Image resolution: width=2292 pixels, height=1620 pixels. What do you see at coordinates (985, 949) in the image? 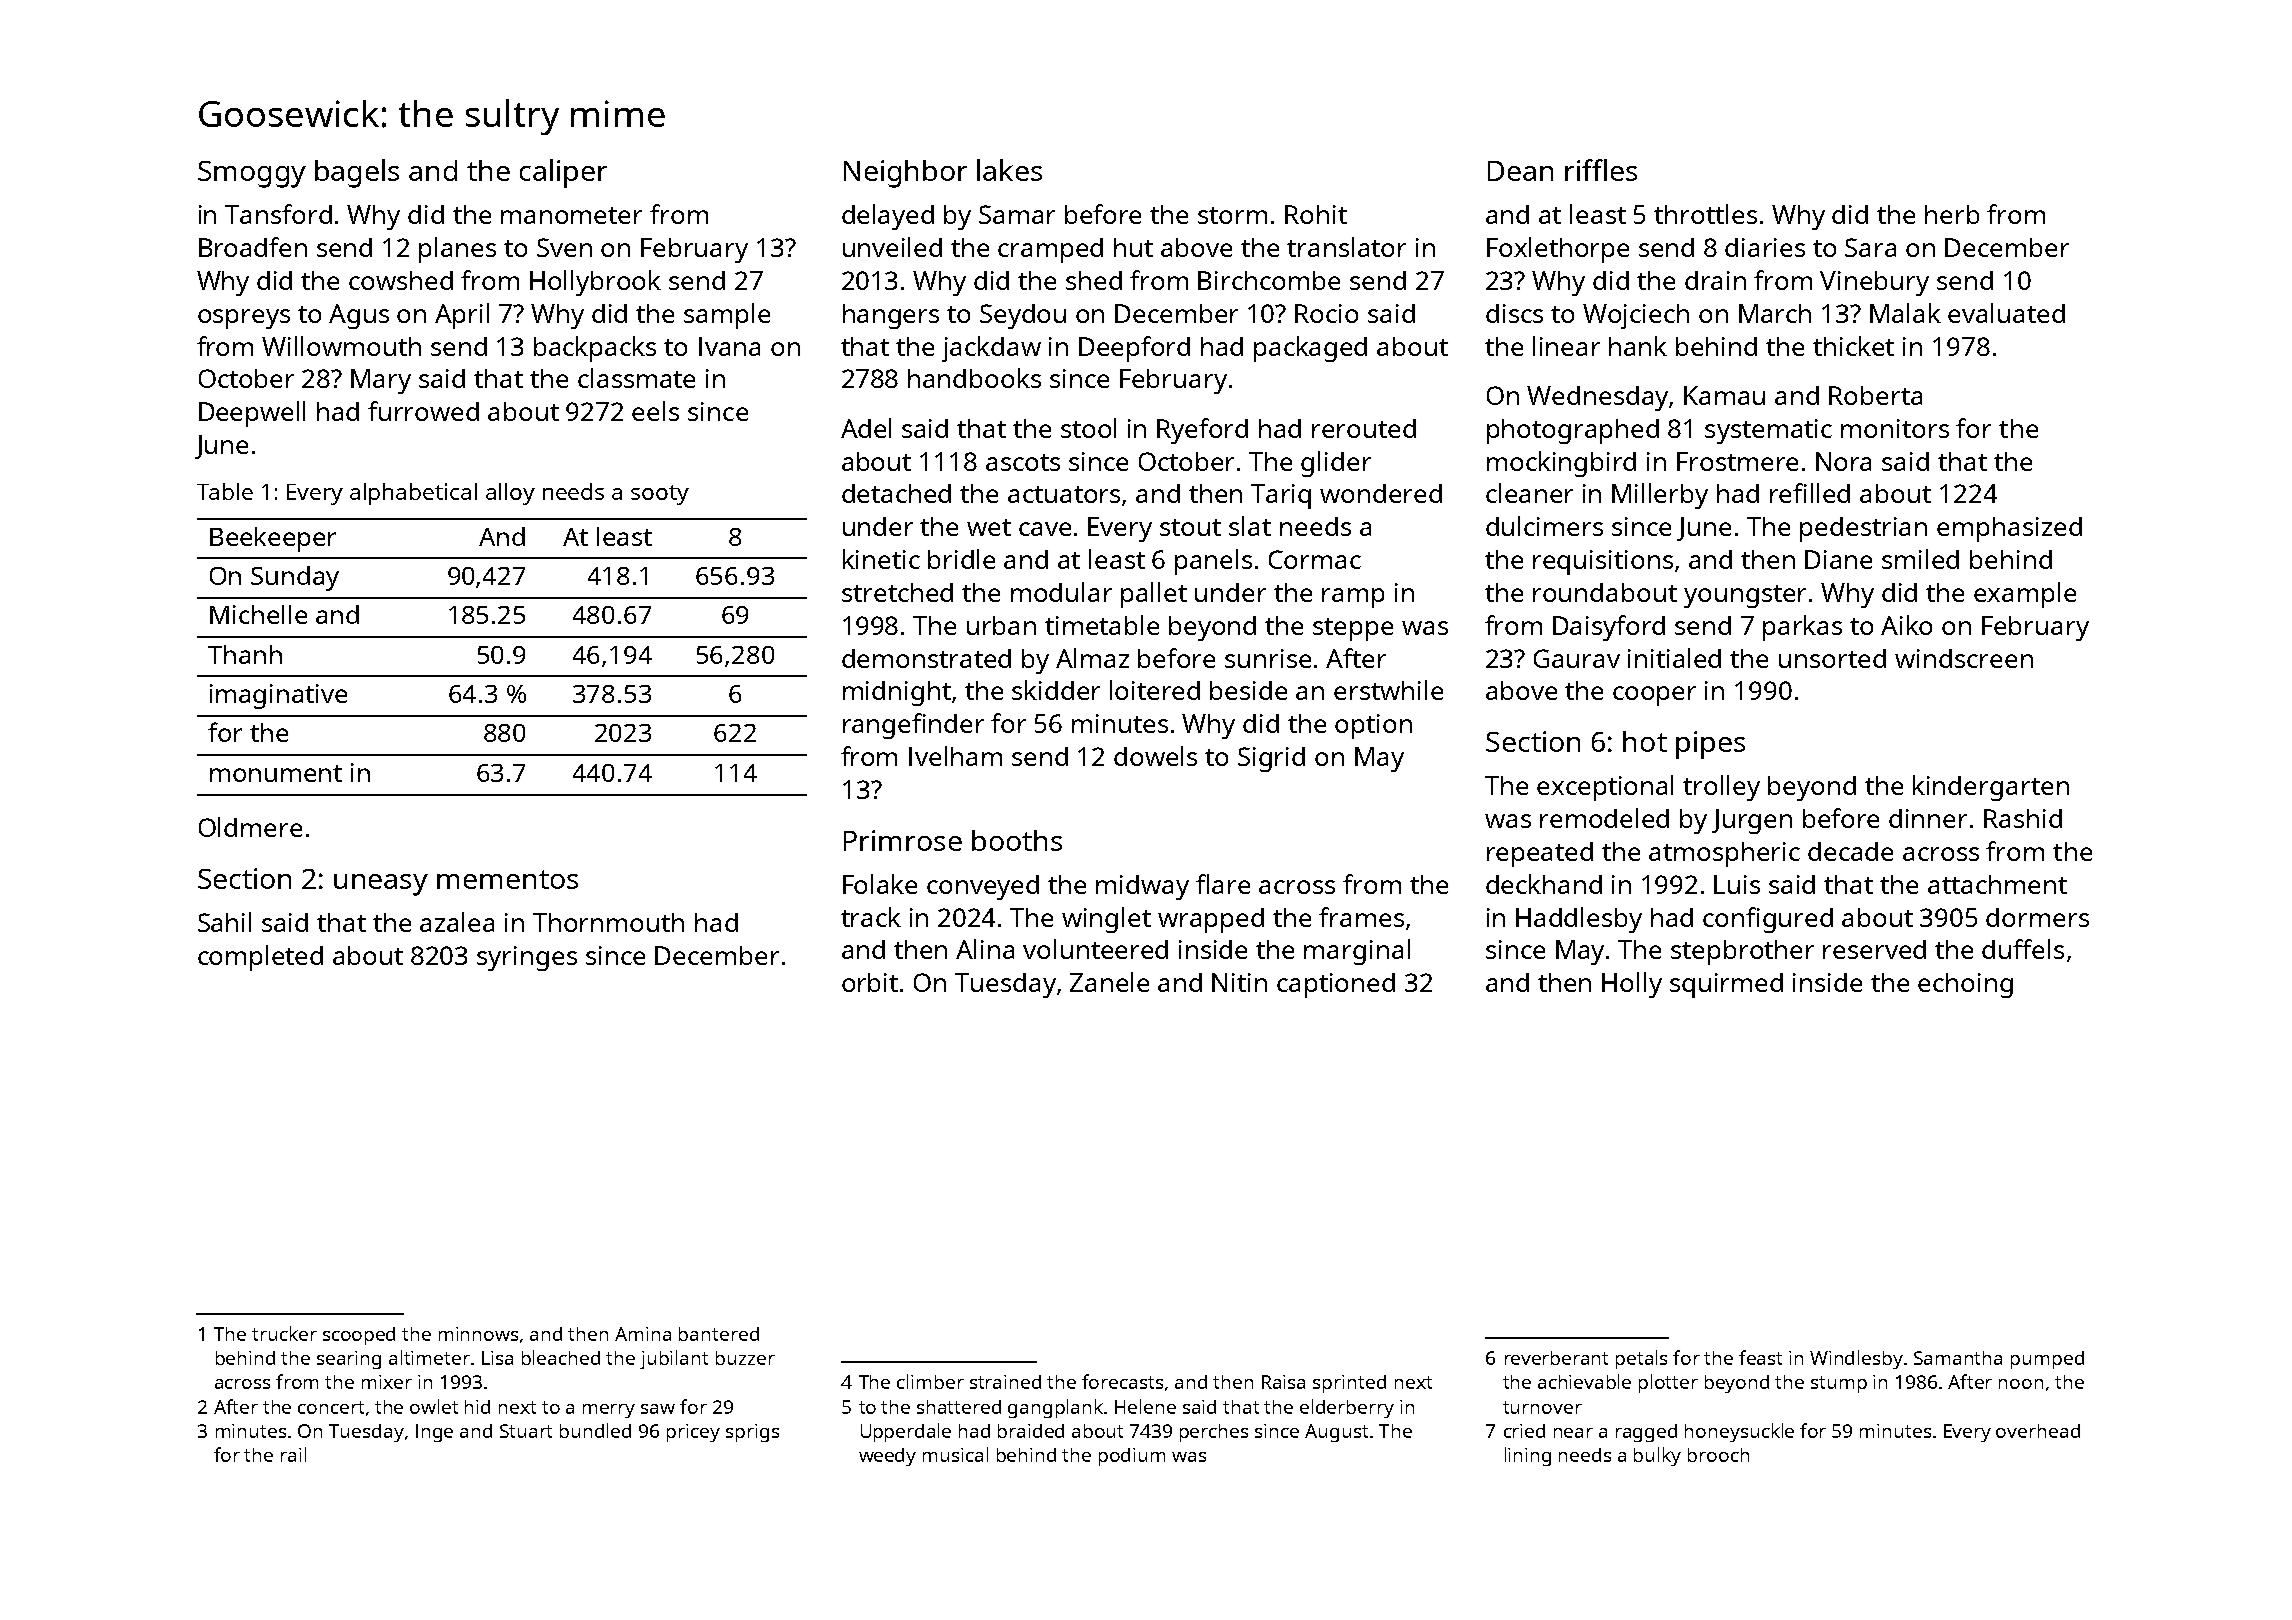
I see `Alina` at bounding box center [985, 949].
